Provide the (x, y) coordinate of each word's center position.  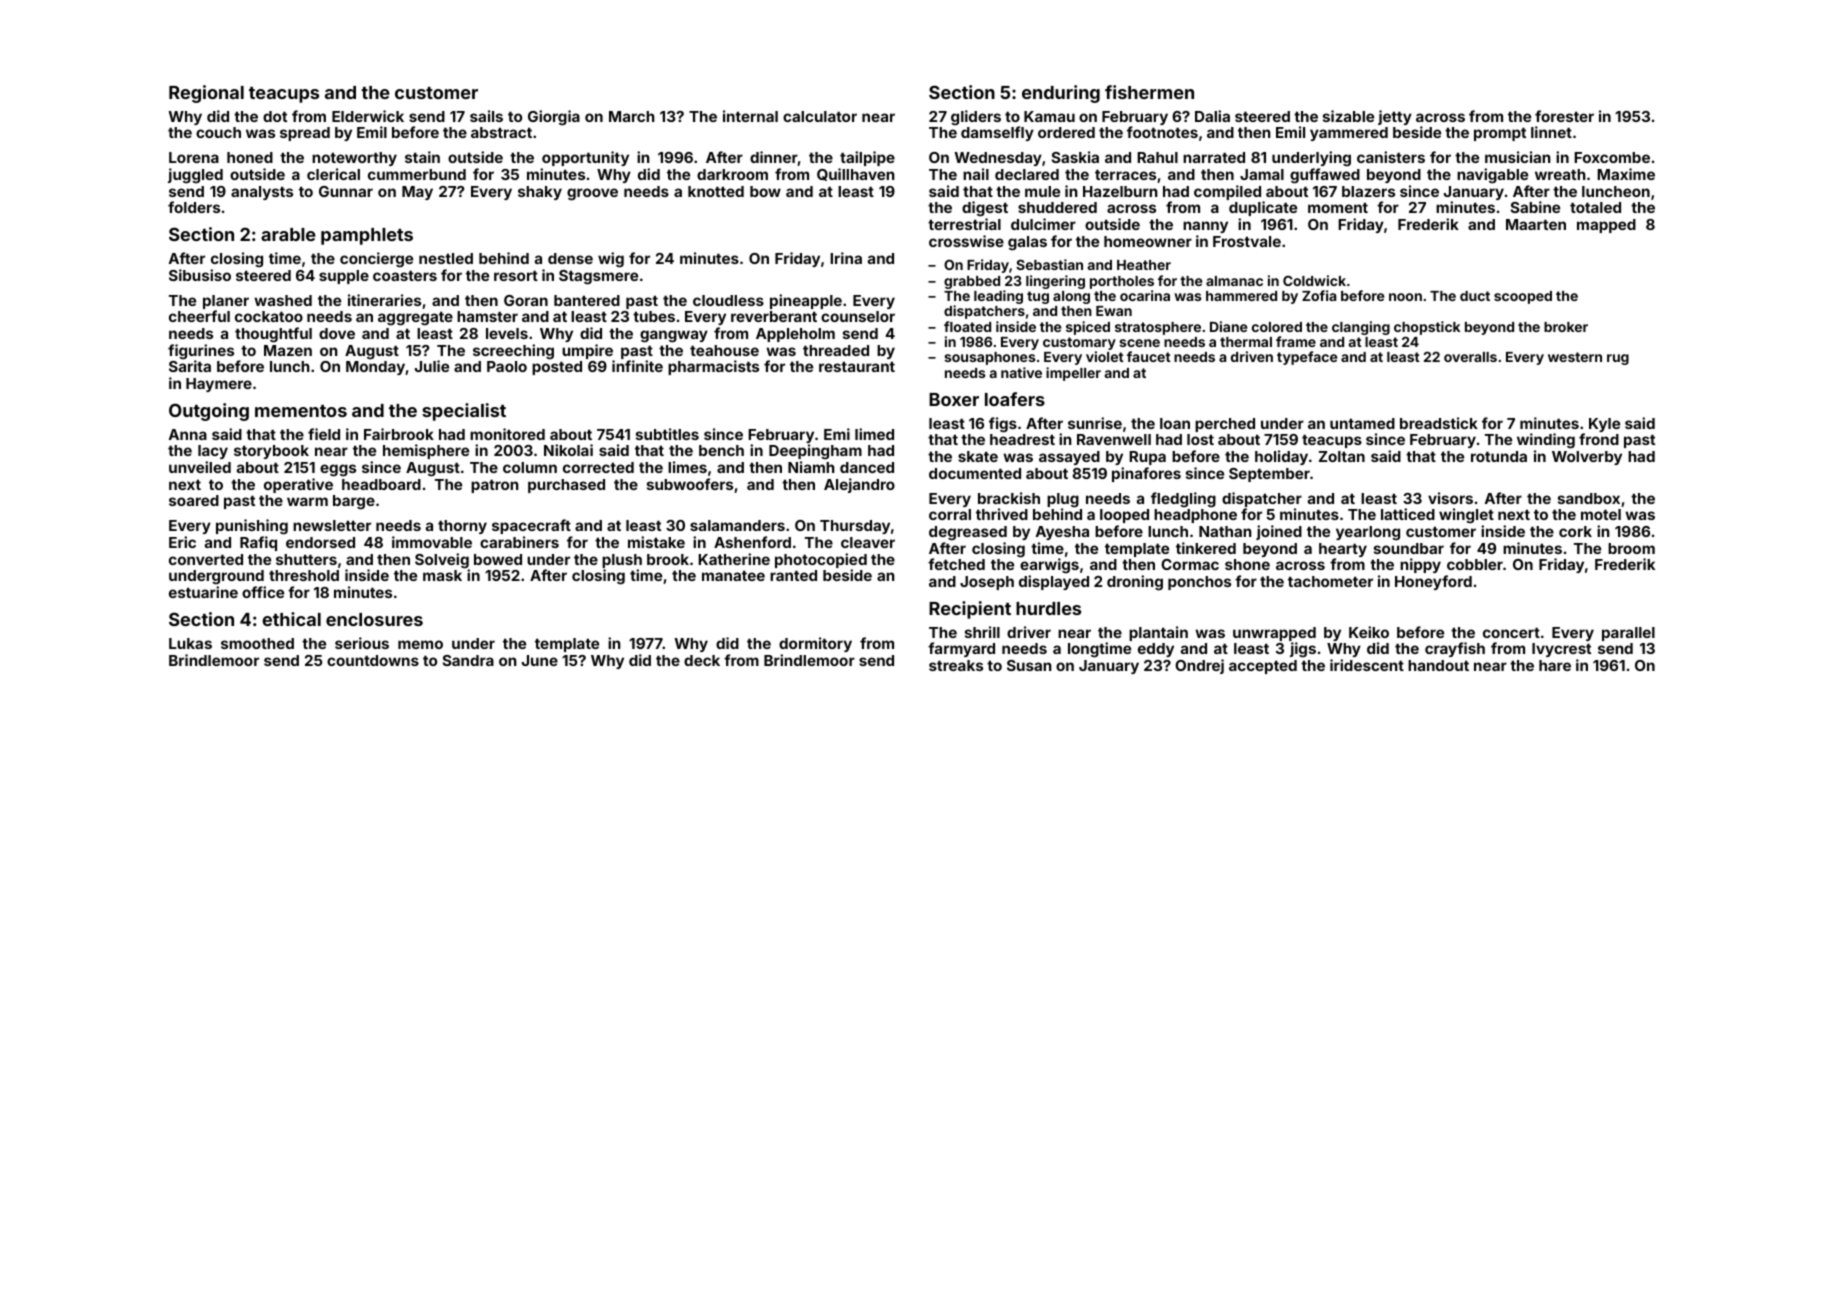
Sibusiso (200, 275)
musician (1518, 157)
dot (275, 116)
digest (985, 209)
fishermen (1149, 92)
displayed (1054, 582)
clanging (1361, 328)
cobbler (1475, 564)
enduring (1061, 94)
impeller (1073, 374)
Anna (188, 434)
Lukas (190, 643)
